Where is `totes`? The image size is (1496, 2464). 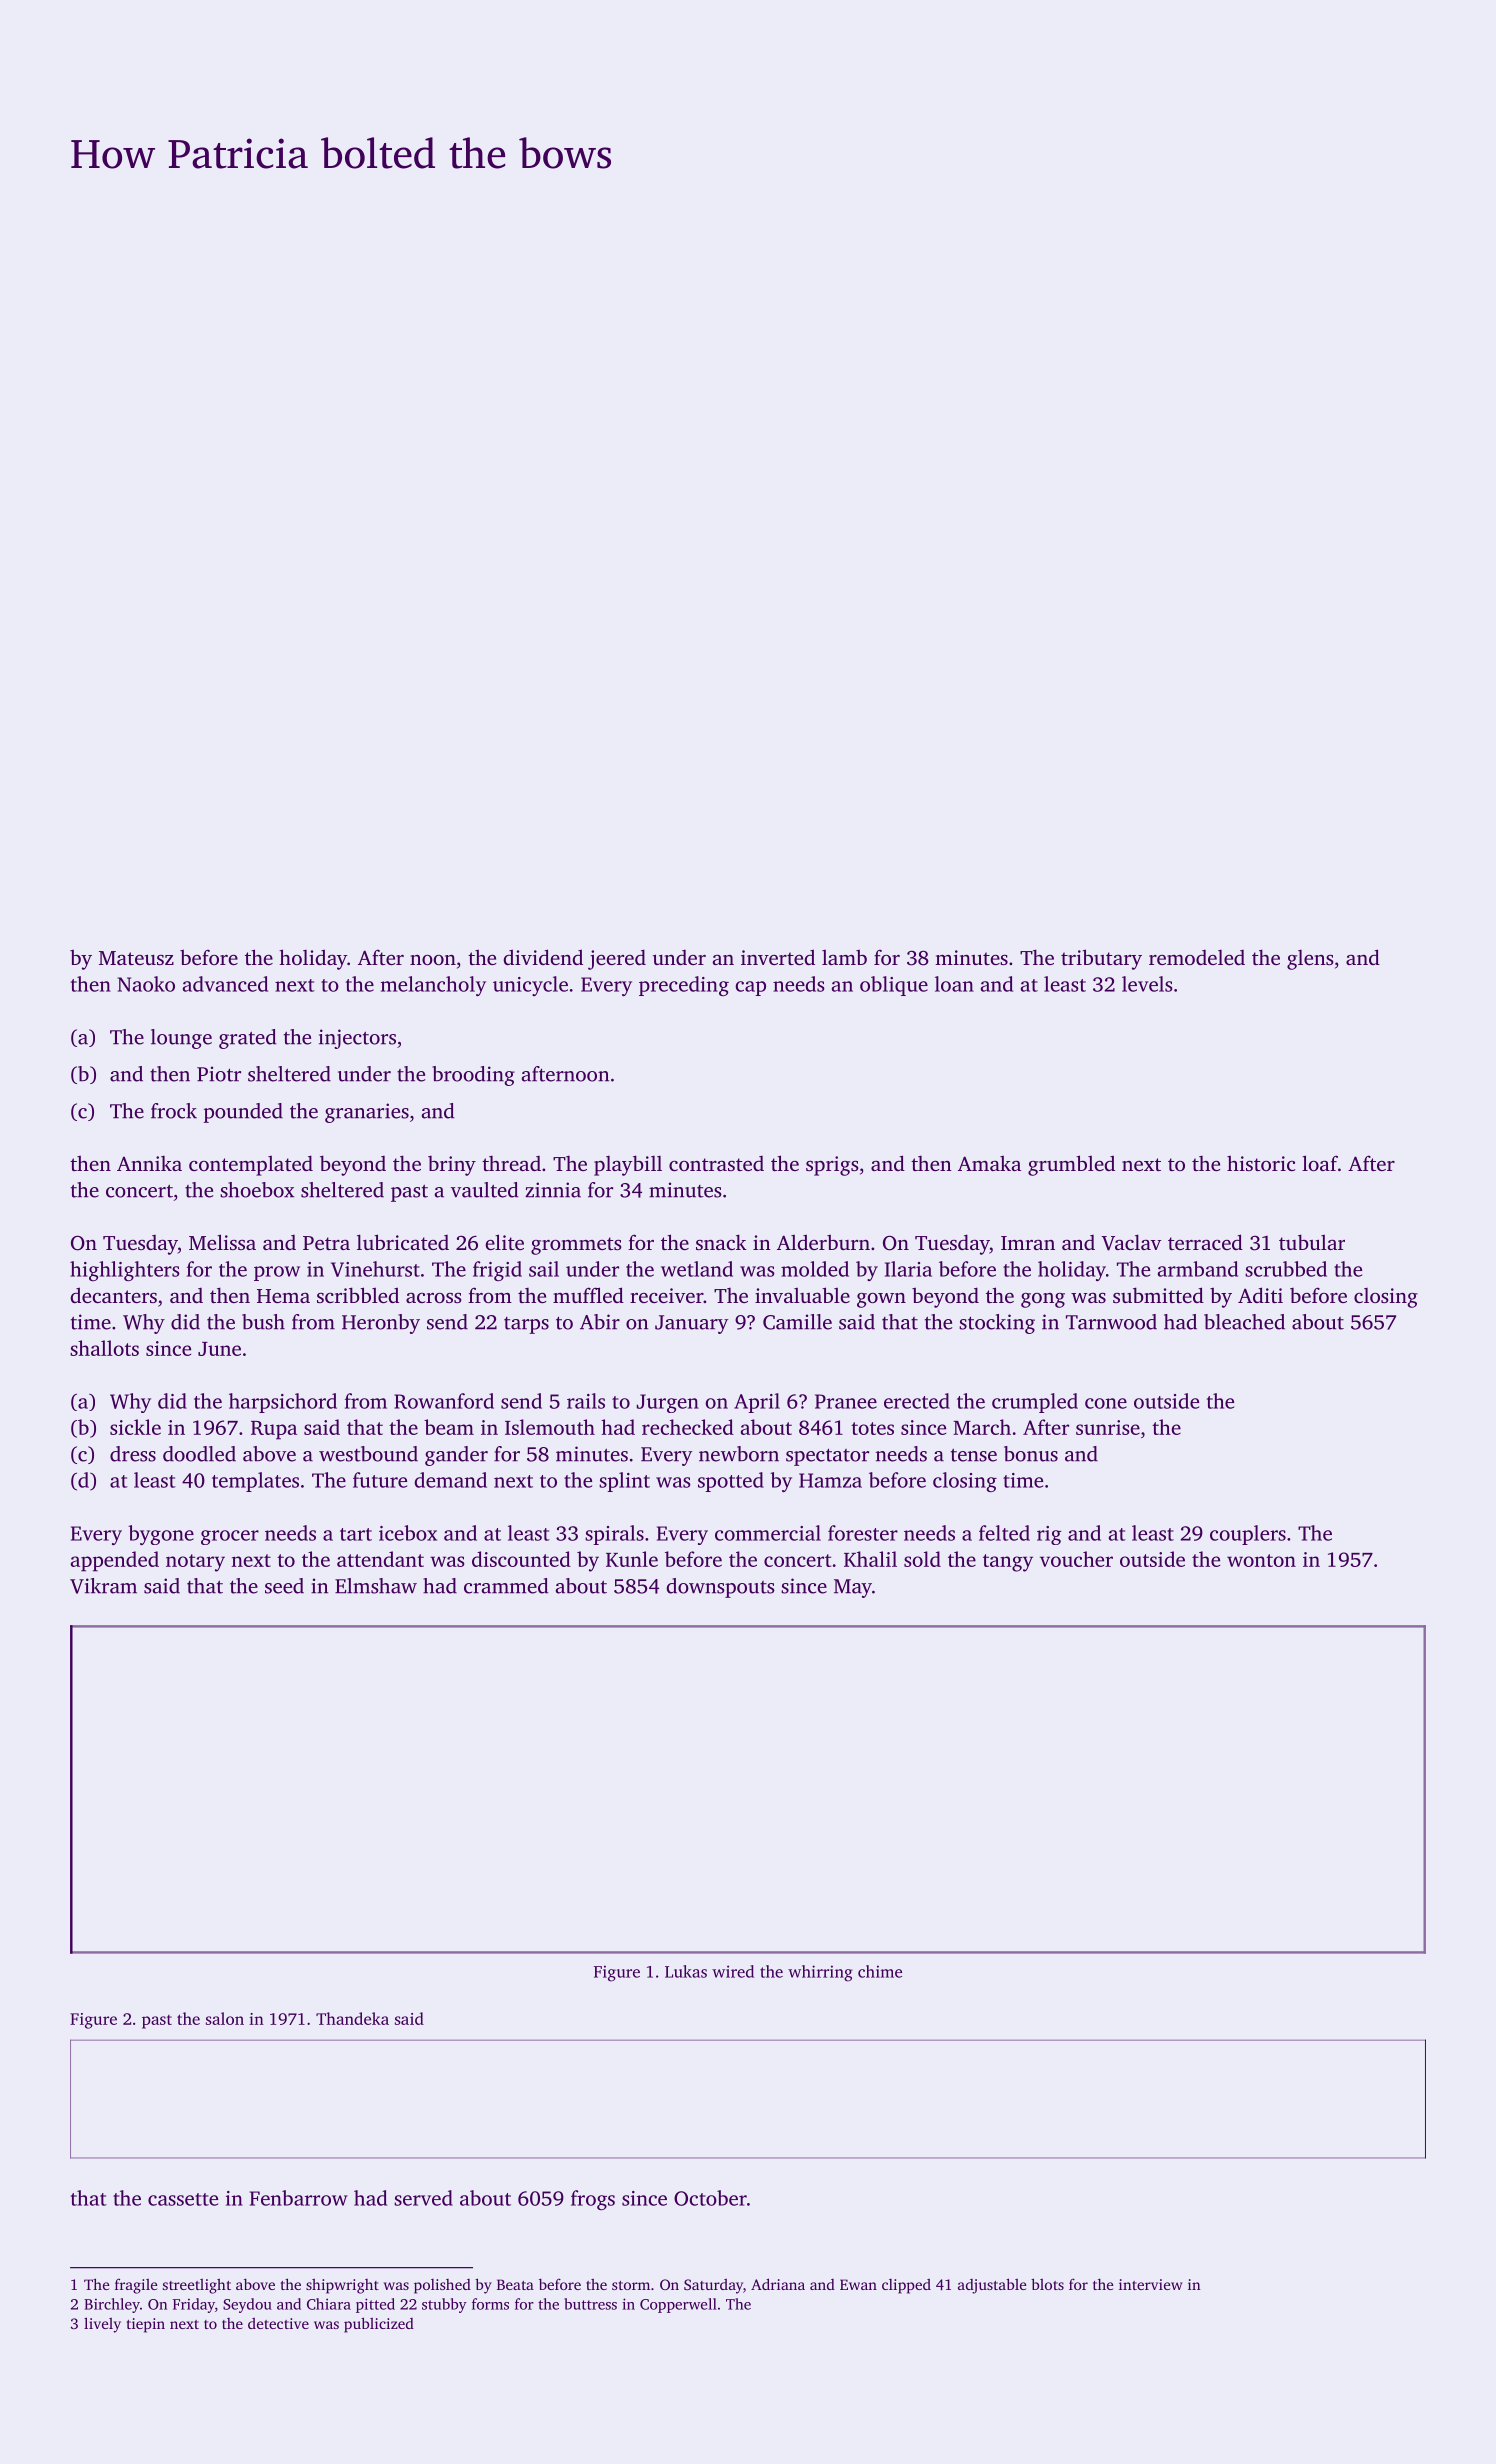
totes is located at coordinates (872, 1428).
